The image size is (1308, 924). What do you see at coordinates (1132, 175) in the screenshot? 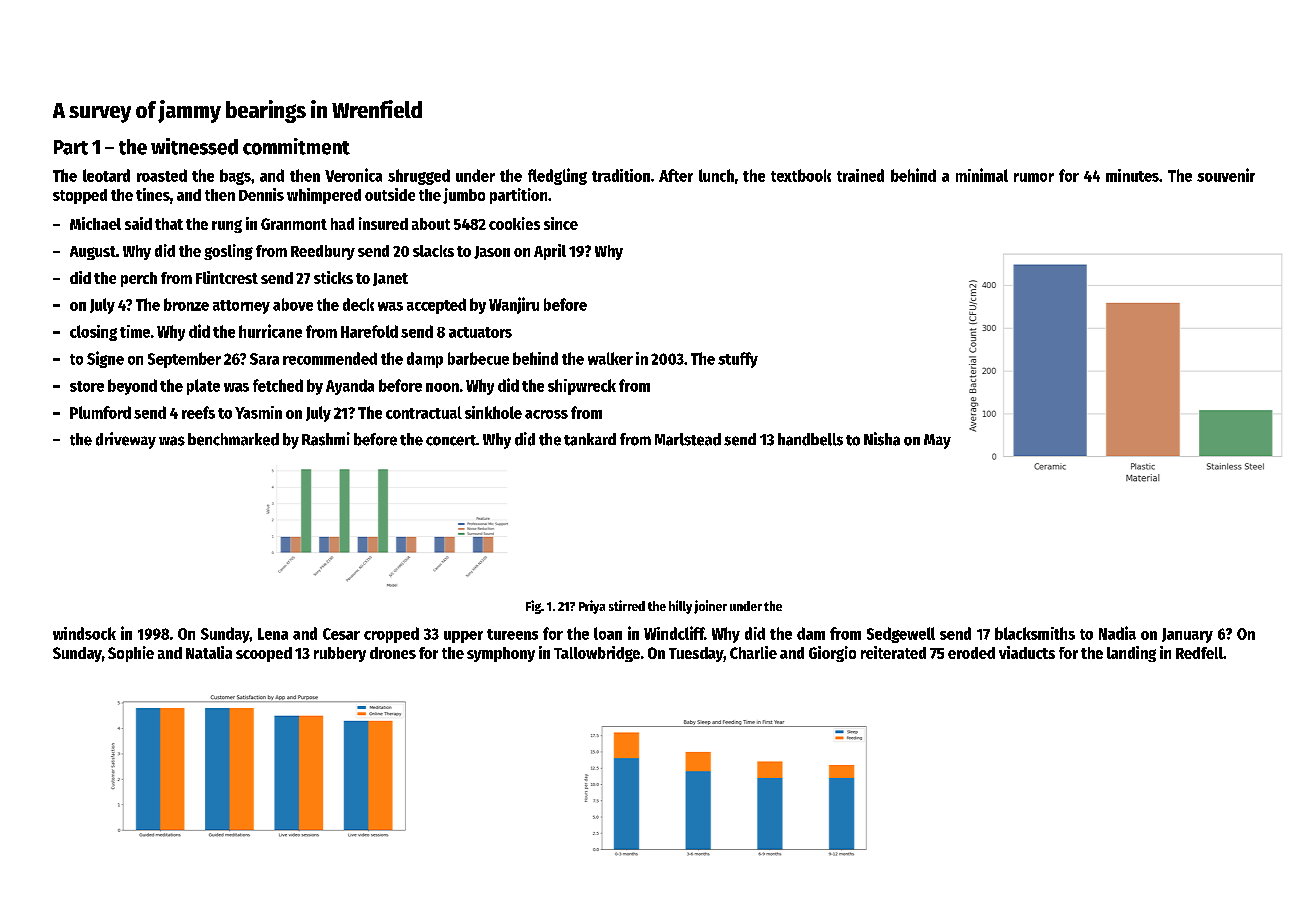
I see `minutes` at bounding box center [1132, 175].
